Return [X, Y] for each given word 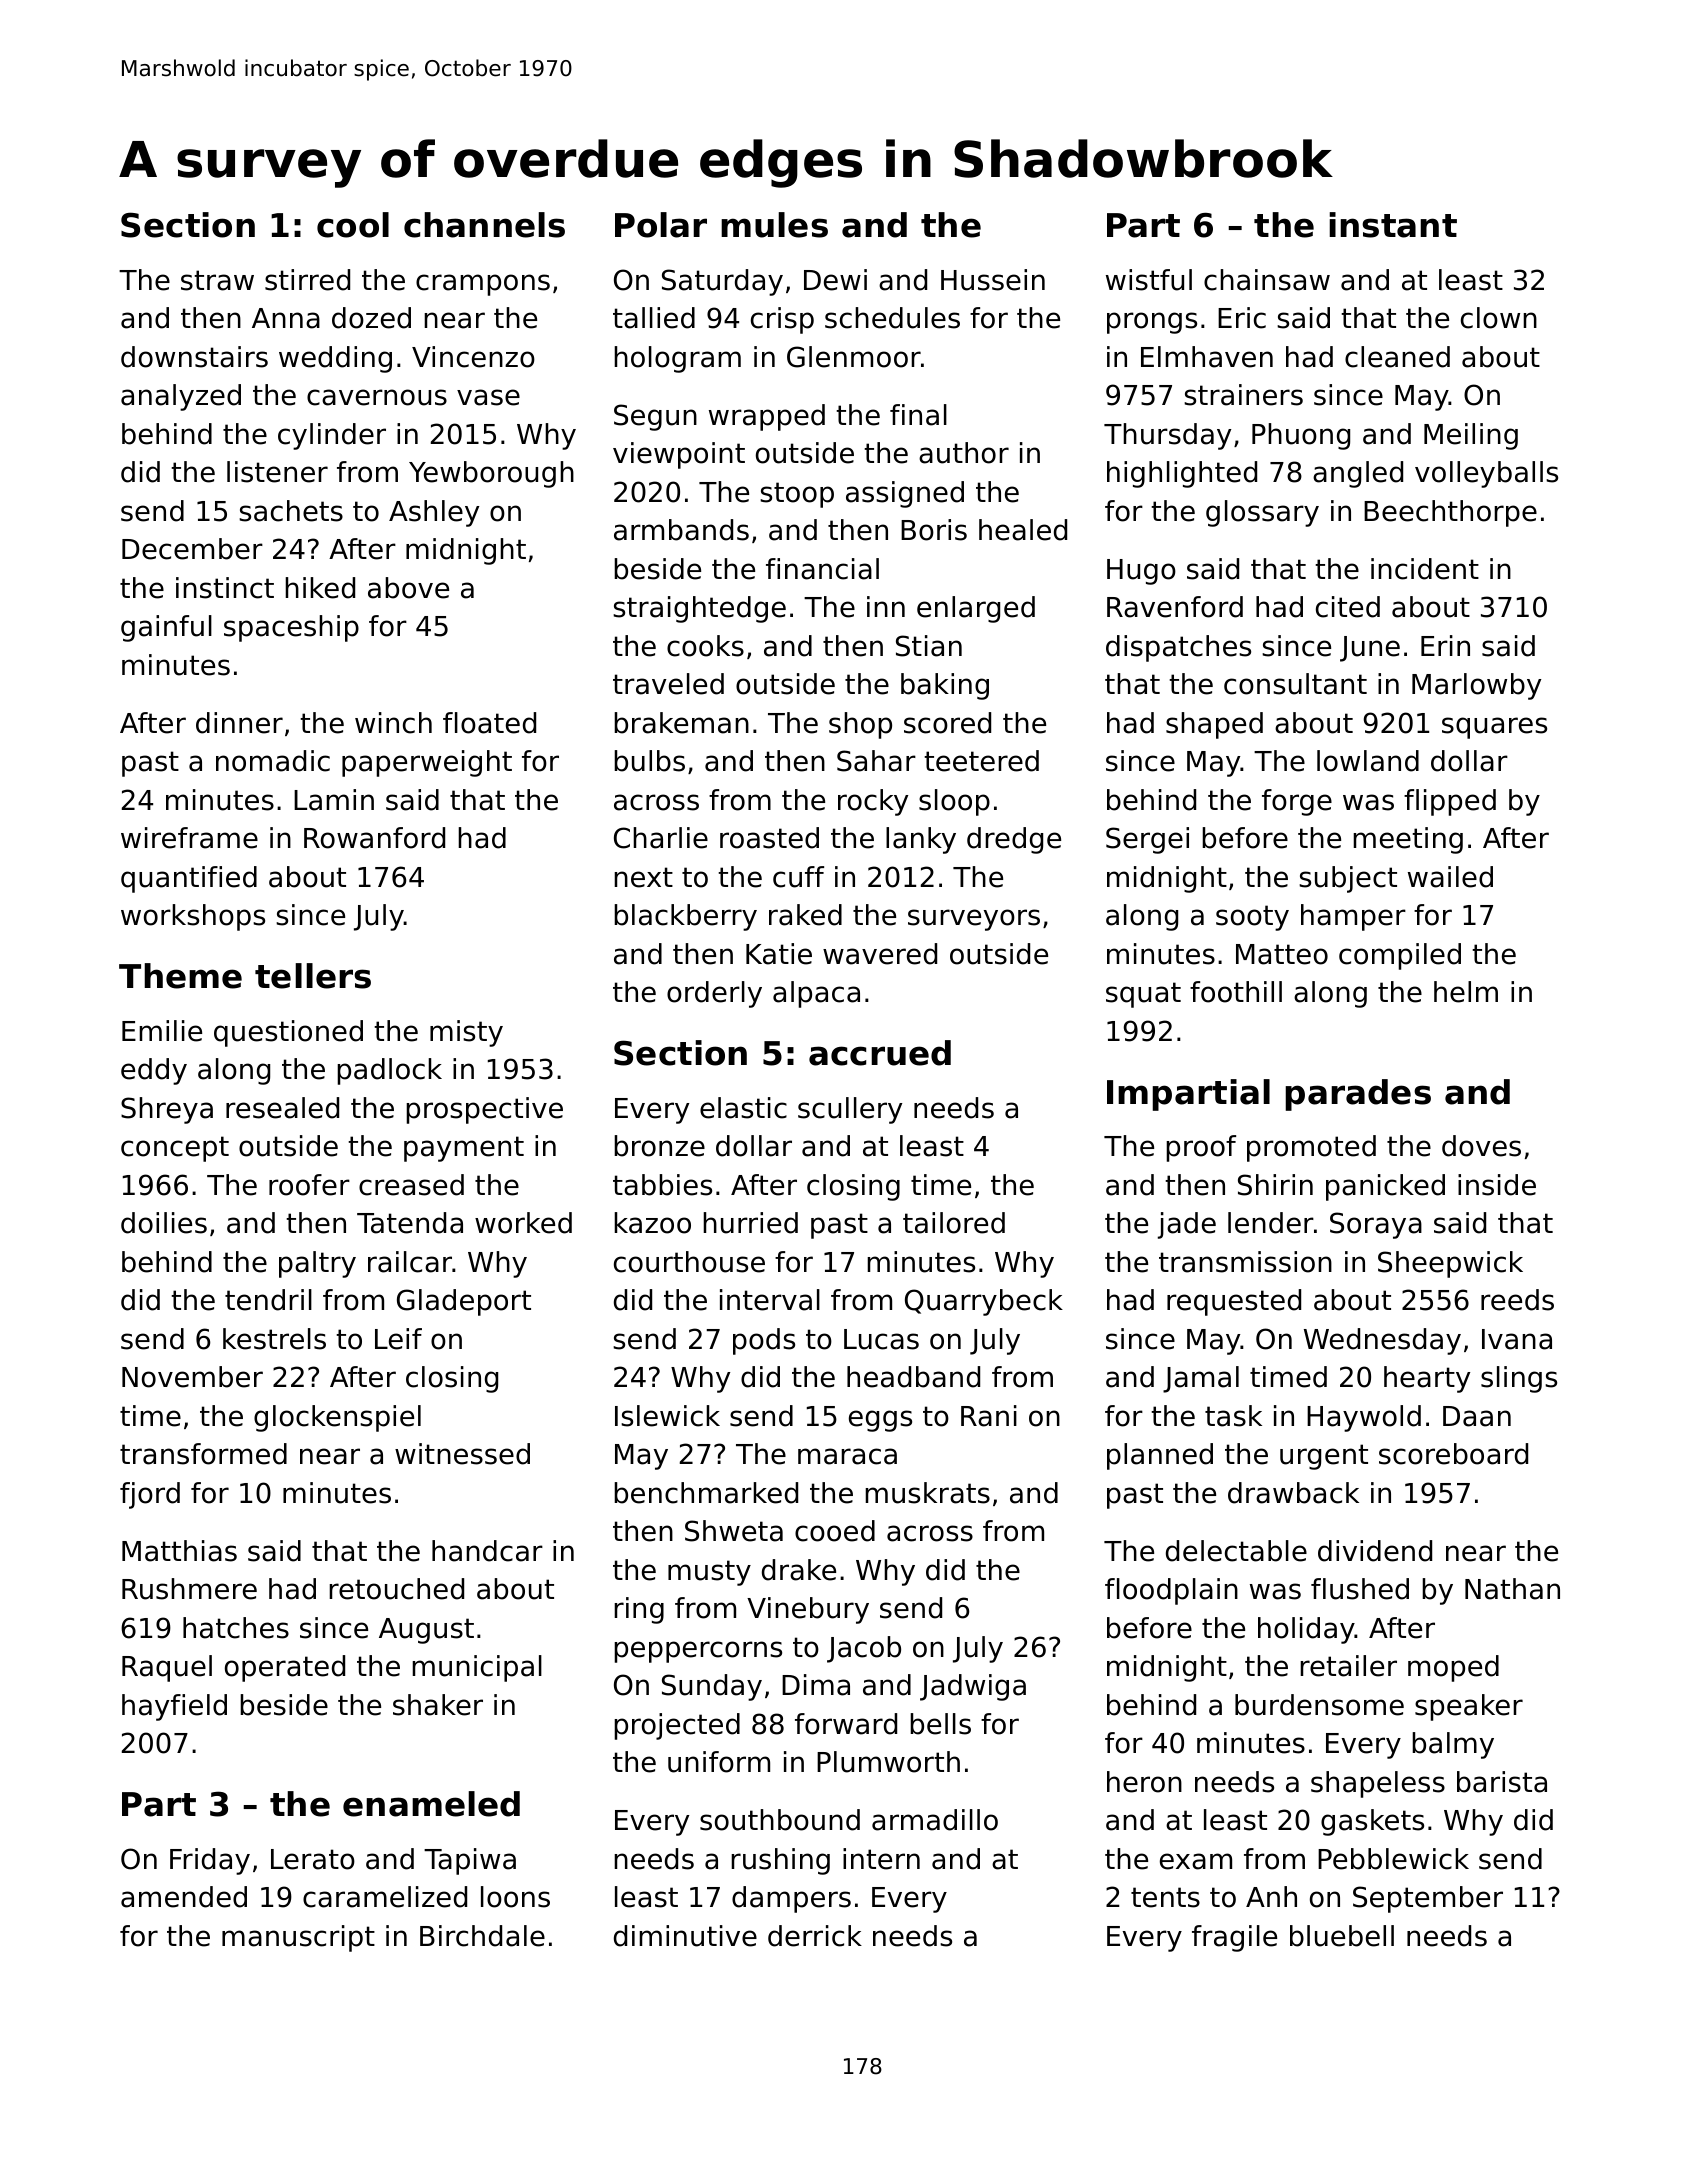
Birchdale [482, 1936]
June [1370, 649]
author [964, 453]
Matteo [1282, 954]
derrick [815, 1936]
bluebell [1342, 1936]
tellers [313, 976]
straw [217, 280]
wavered [880, 954]
